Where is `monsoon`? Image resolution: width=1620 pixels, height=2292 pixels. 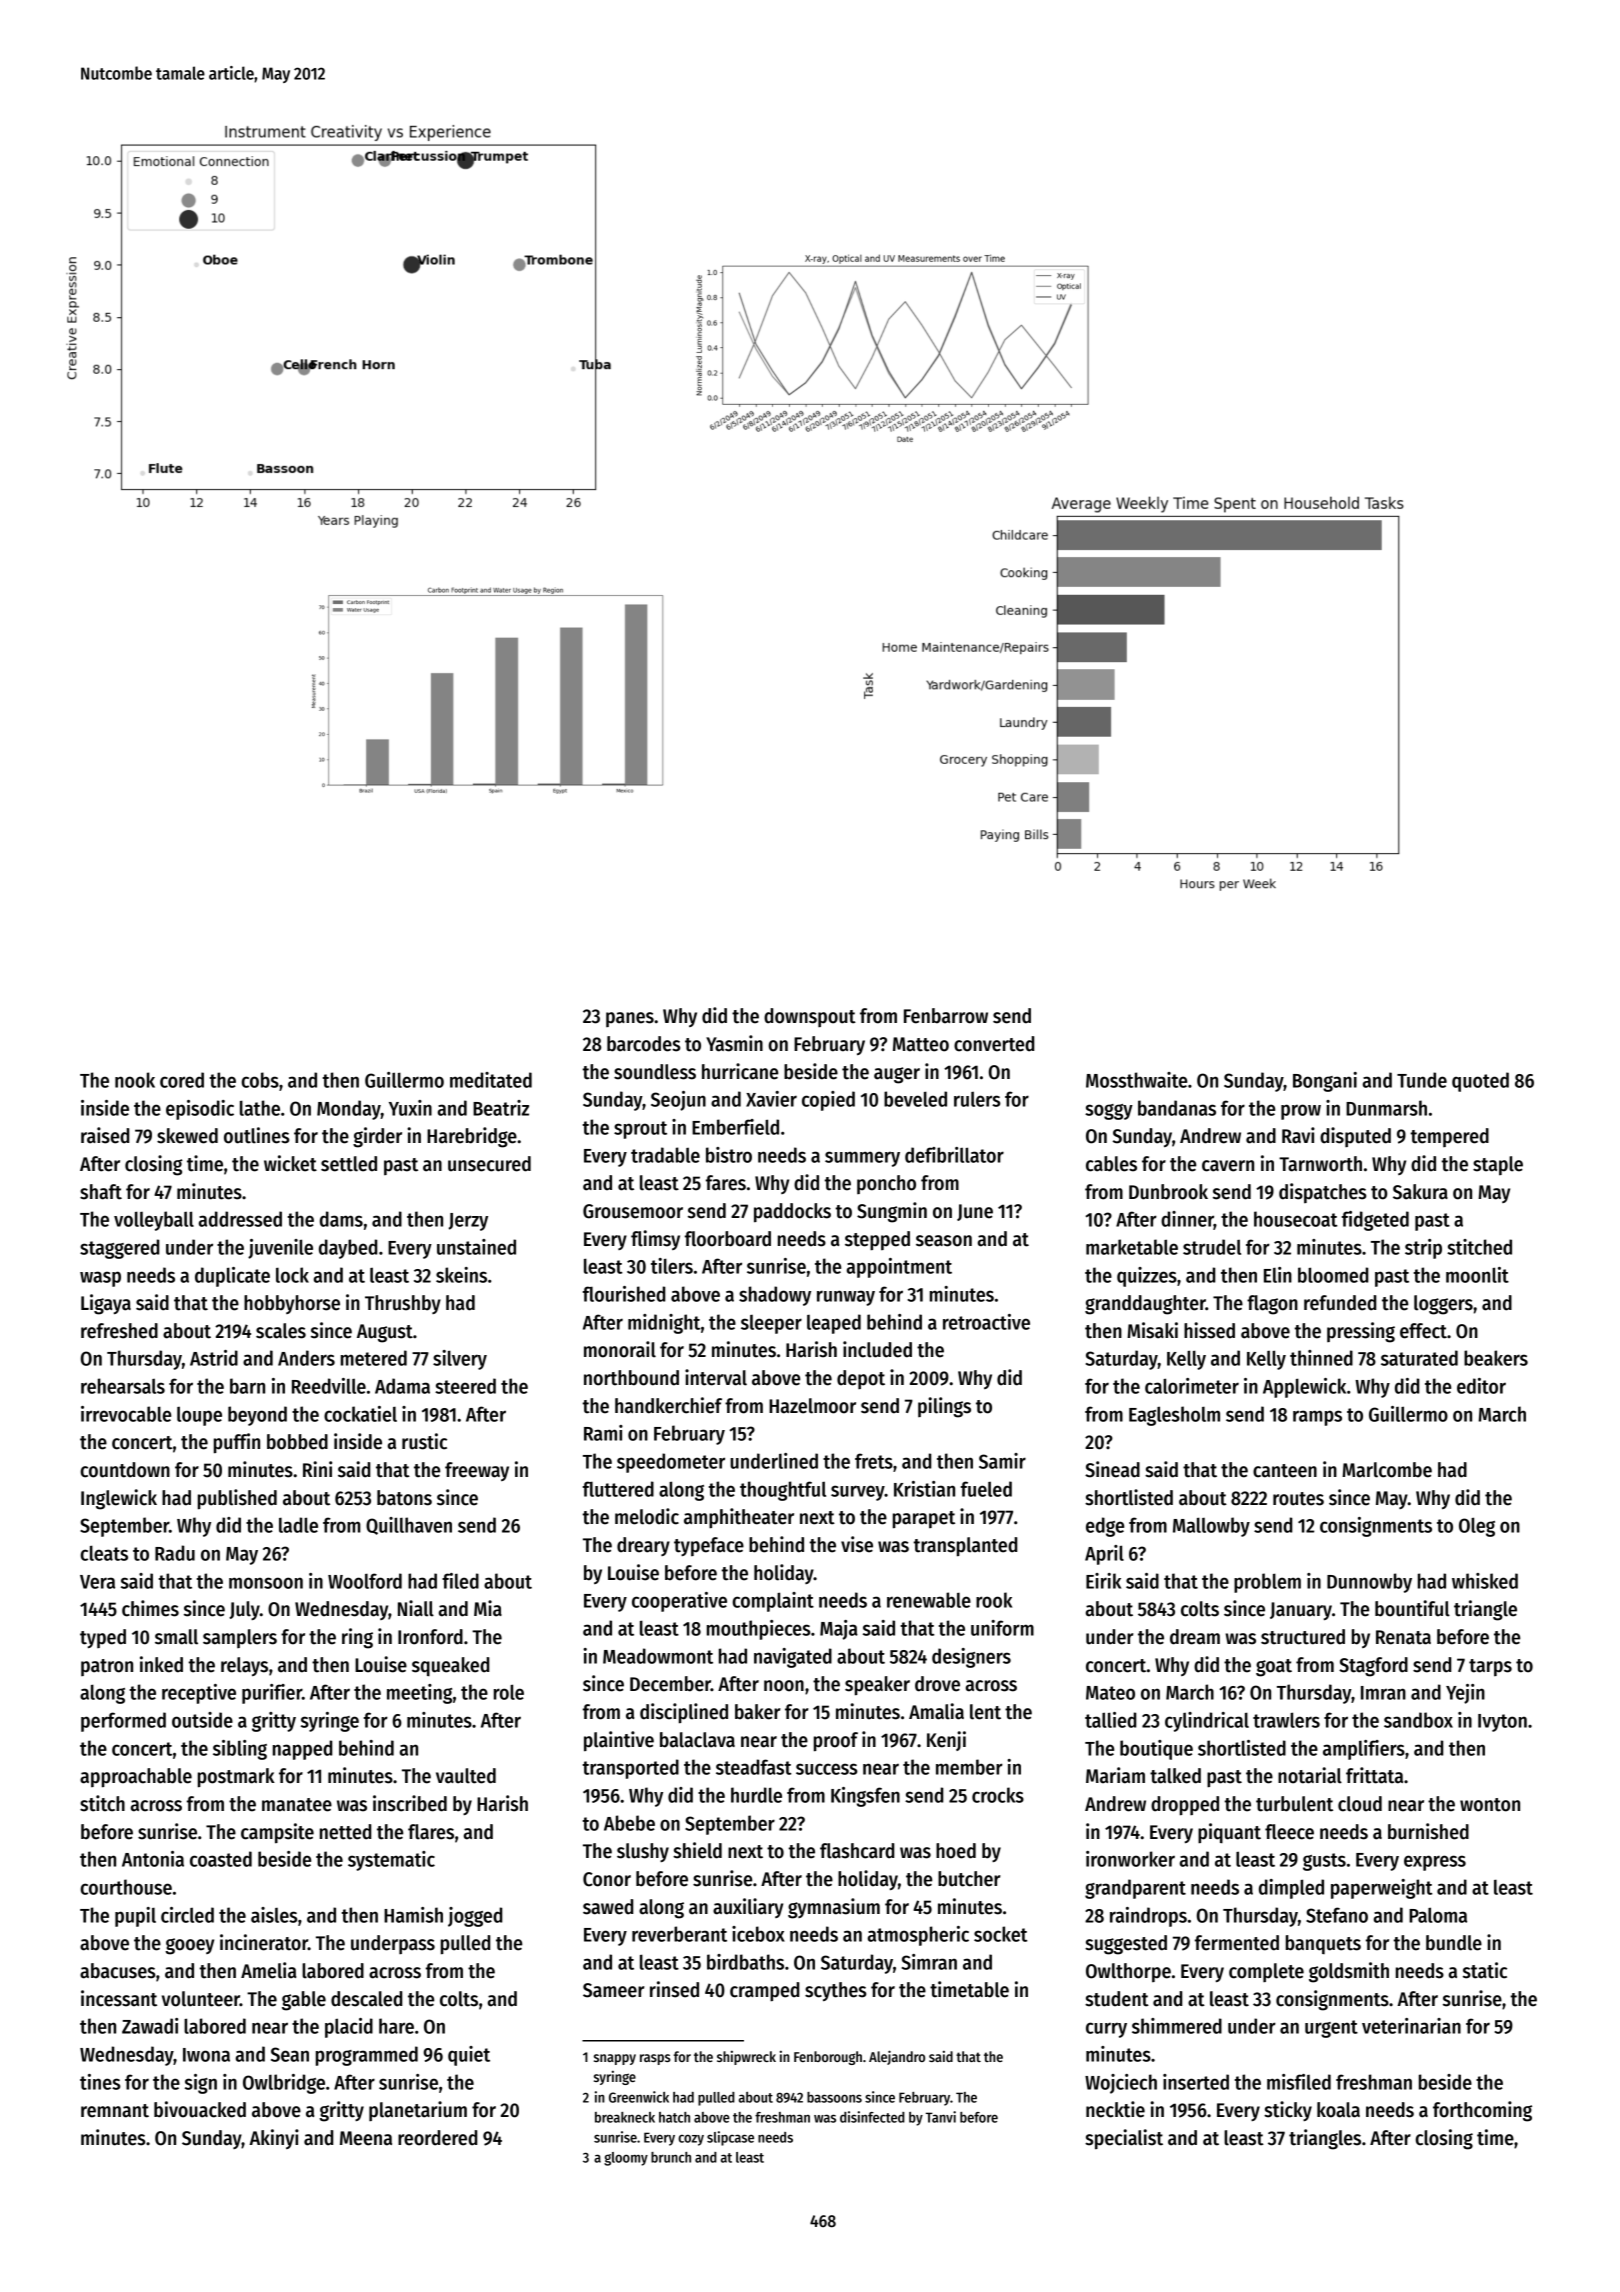 monsoon is located at coordinates (266, 1583).
